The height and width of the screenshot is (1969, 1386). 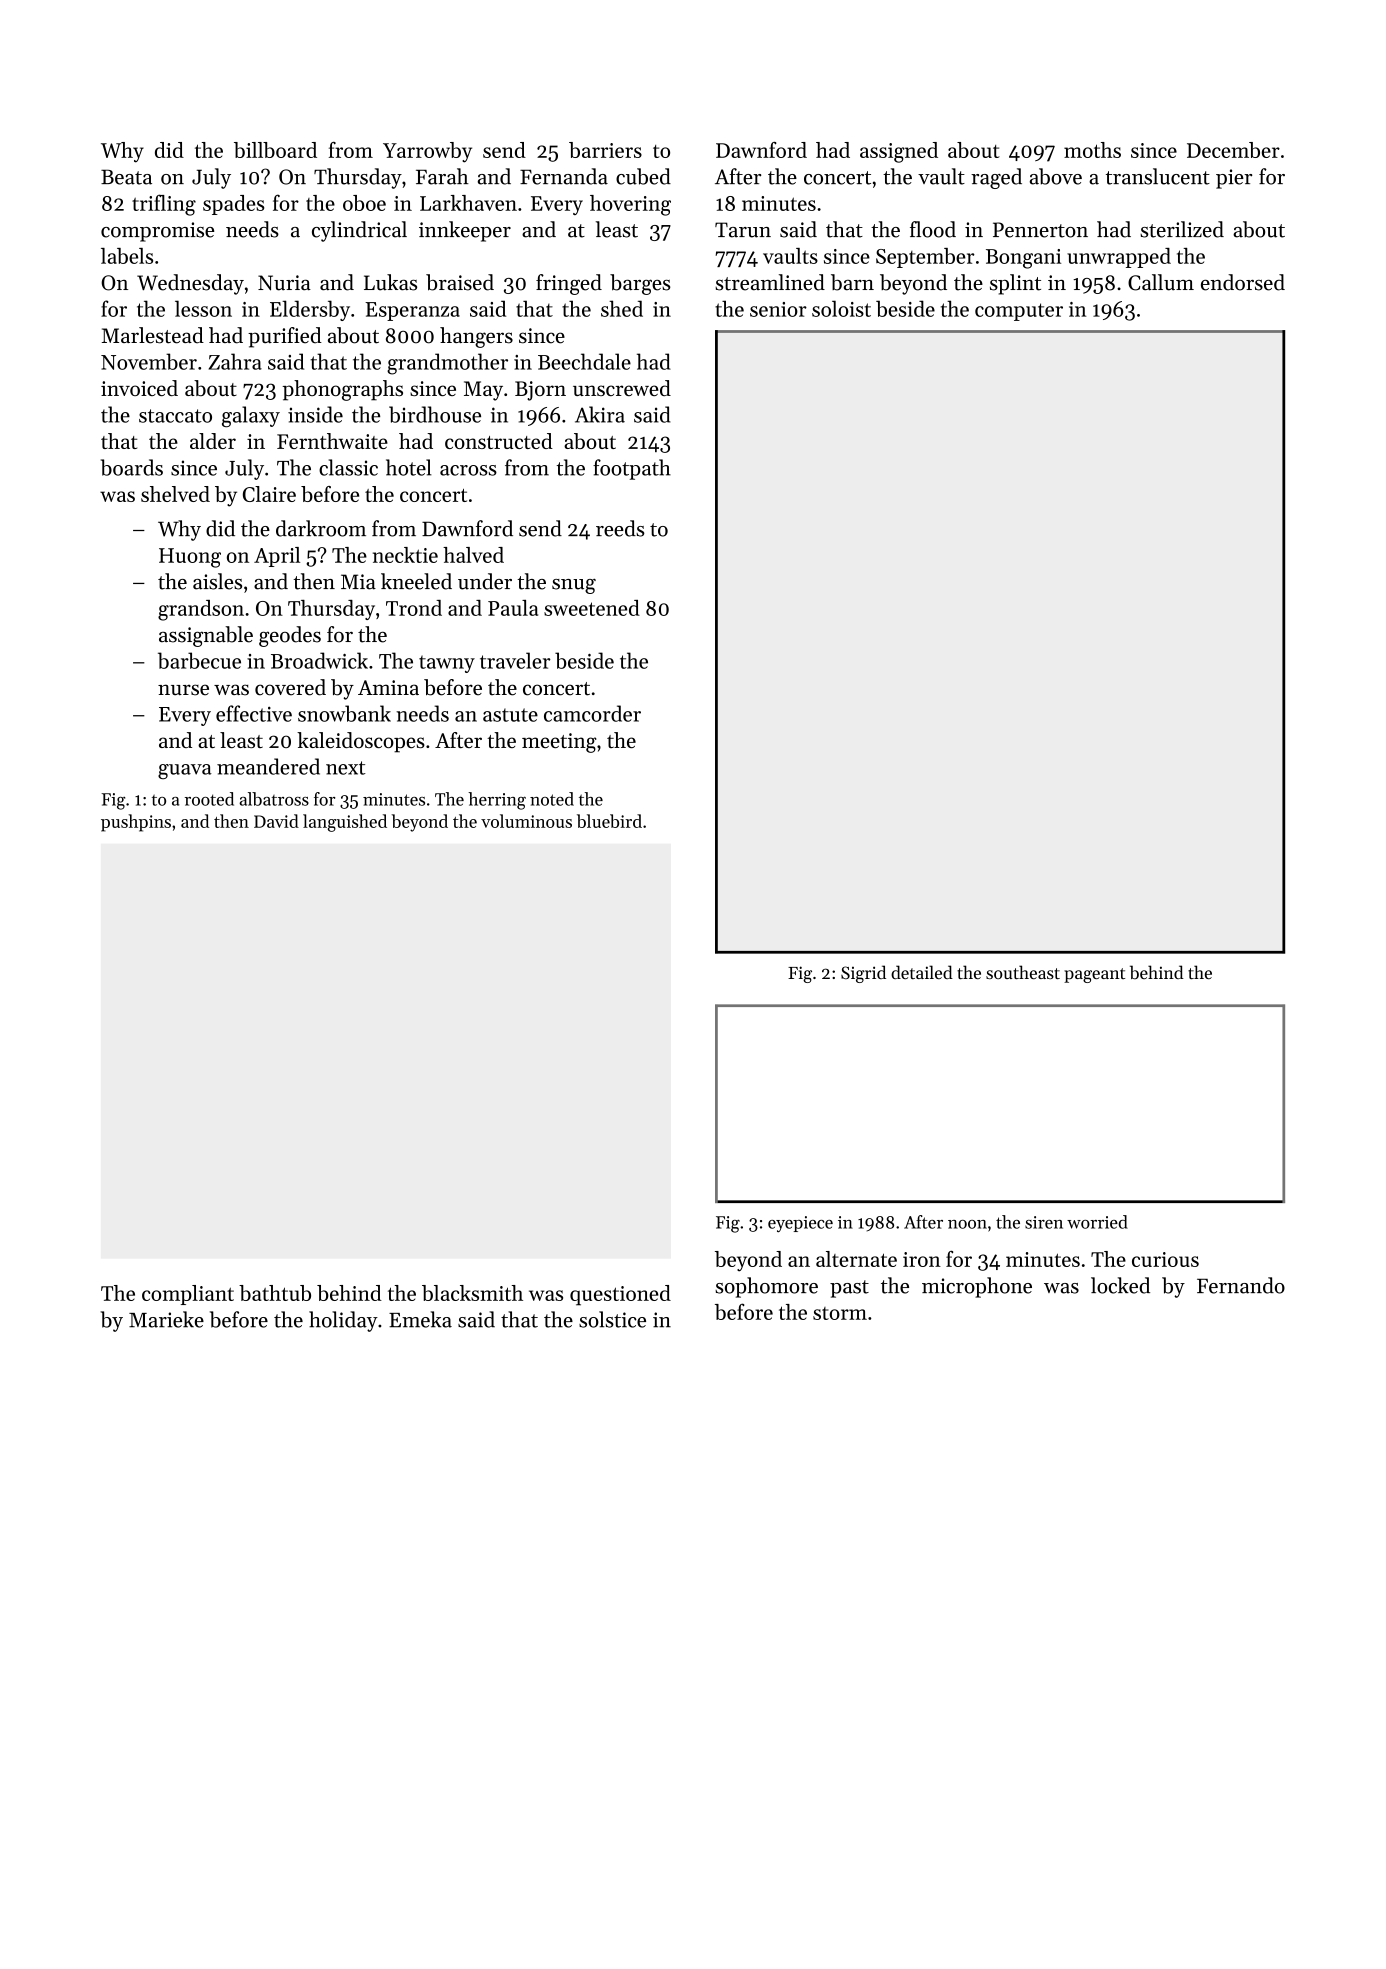 I want to click on Farah, so click(x=442, y=176).
